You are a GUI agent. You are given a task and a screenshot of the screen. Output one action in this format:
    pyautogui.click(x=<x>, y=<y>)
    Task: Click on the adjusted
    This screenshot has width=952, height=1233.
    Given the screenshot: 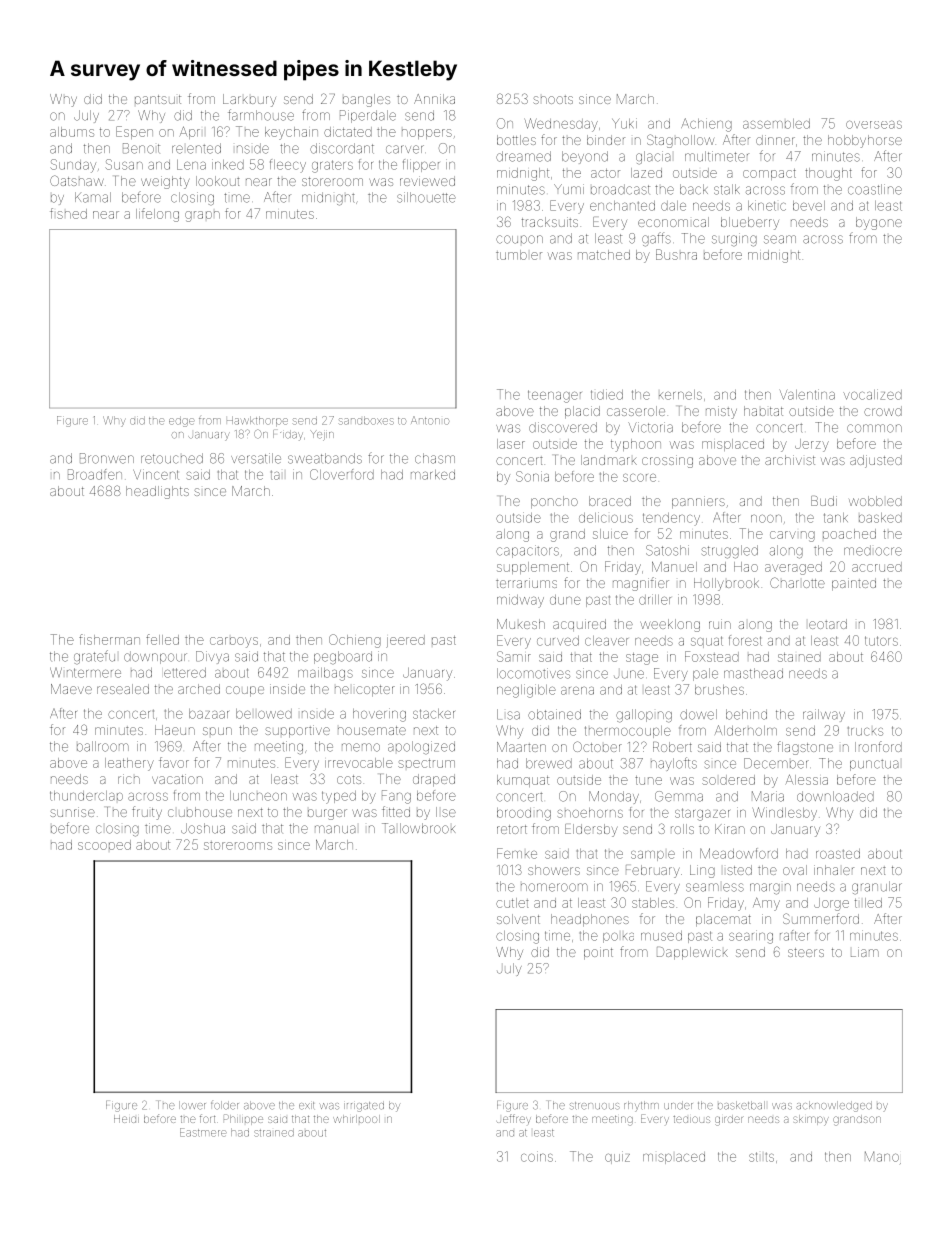 What is the action you would take?
    pyautogui.click(x=876, y=461)
